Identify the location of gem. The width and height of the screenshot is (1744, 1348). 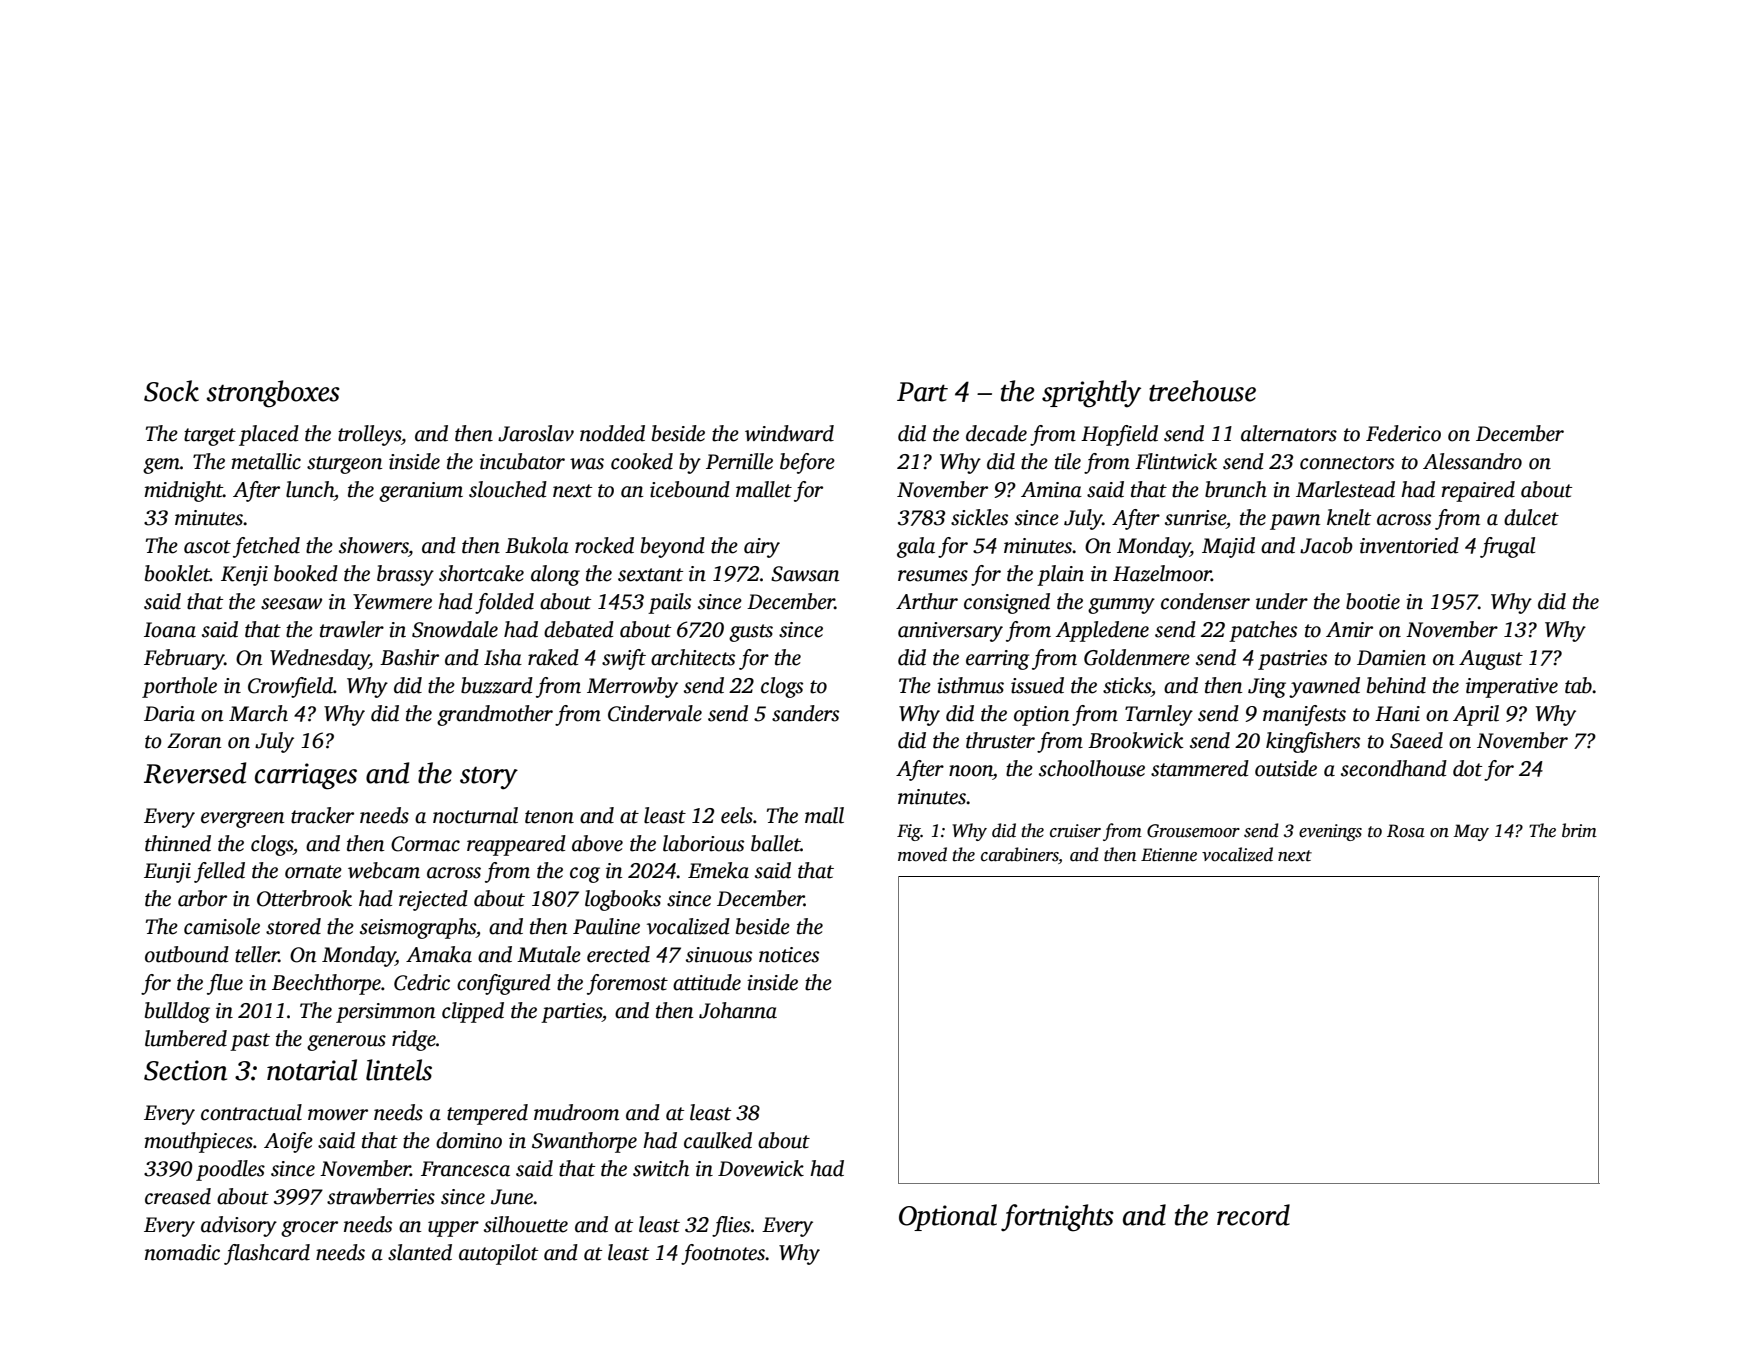
(161, 466).
